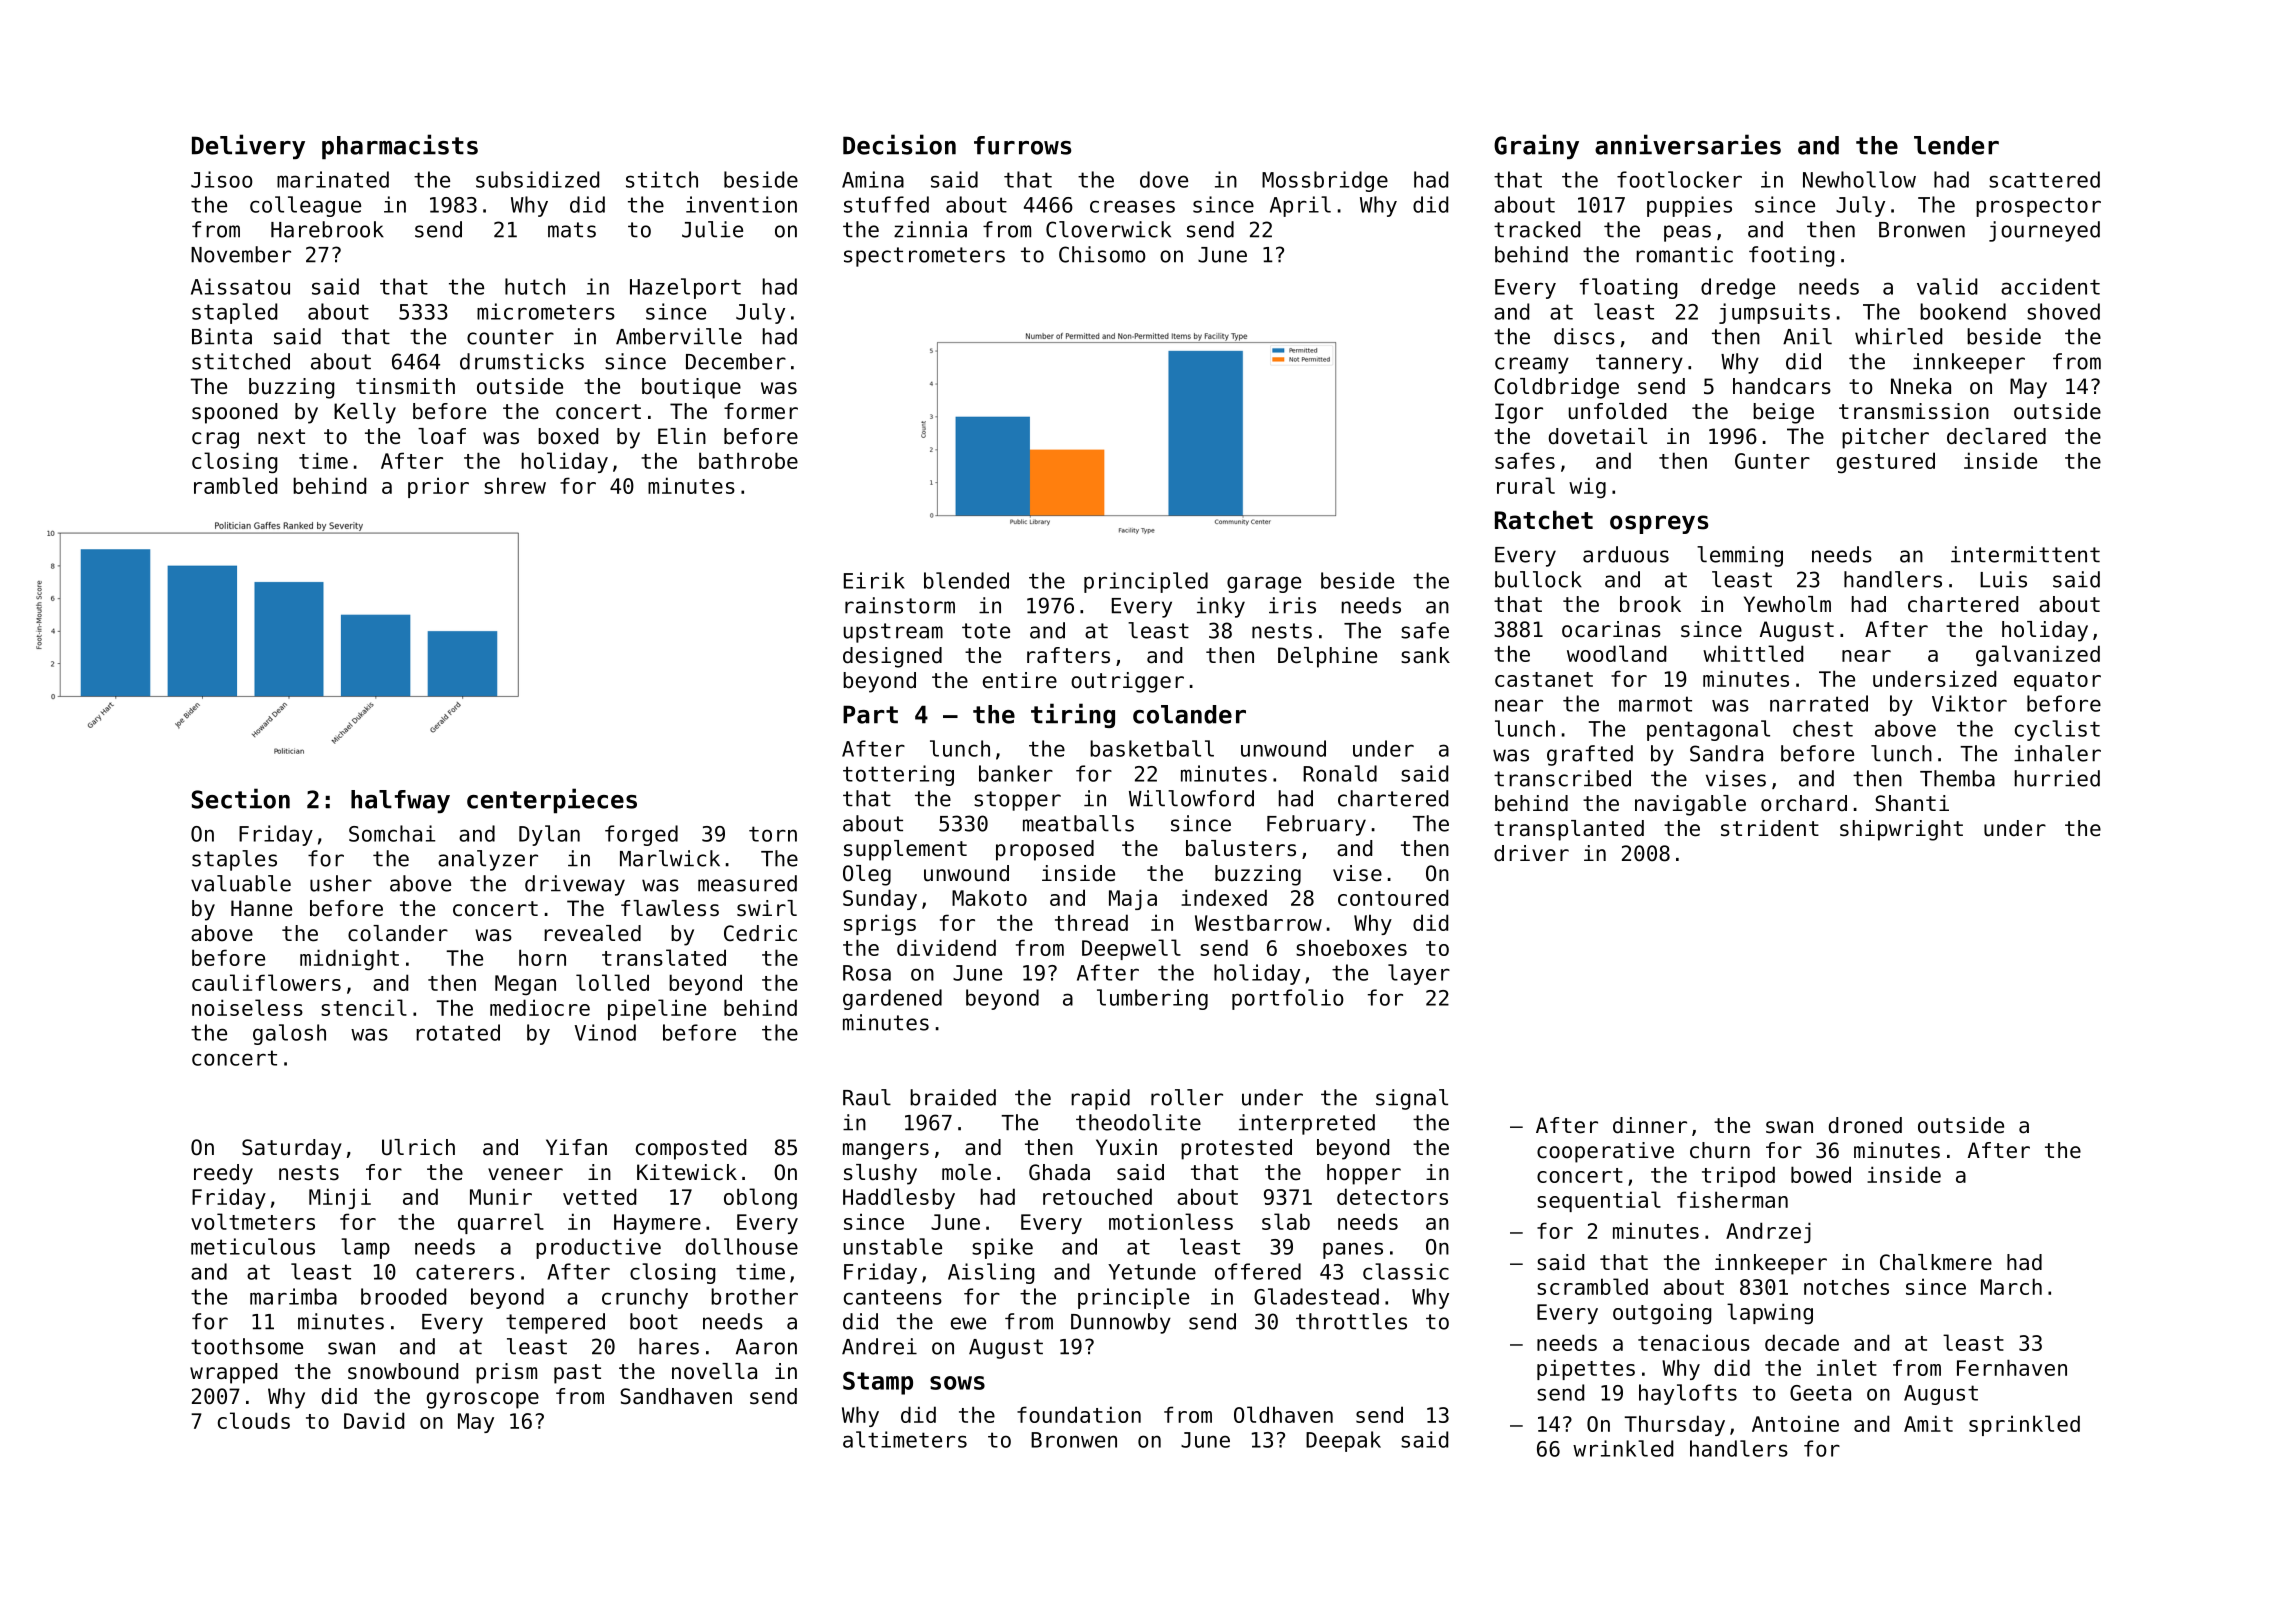  I want to click on clouds, so click(254, 1420).
